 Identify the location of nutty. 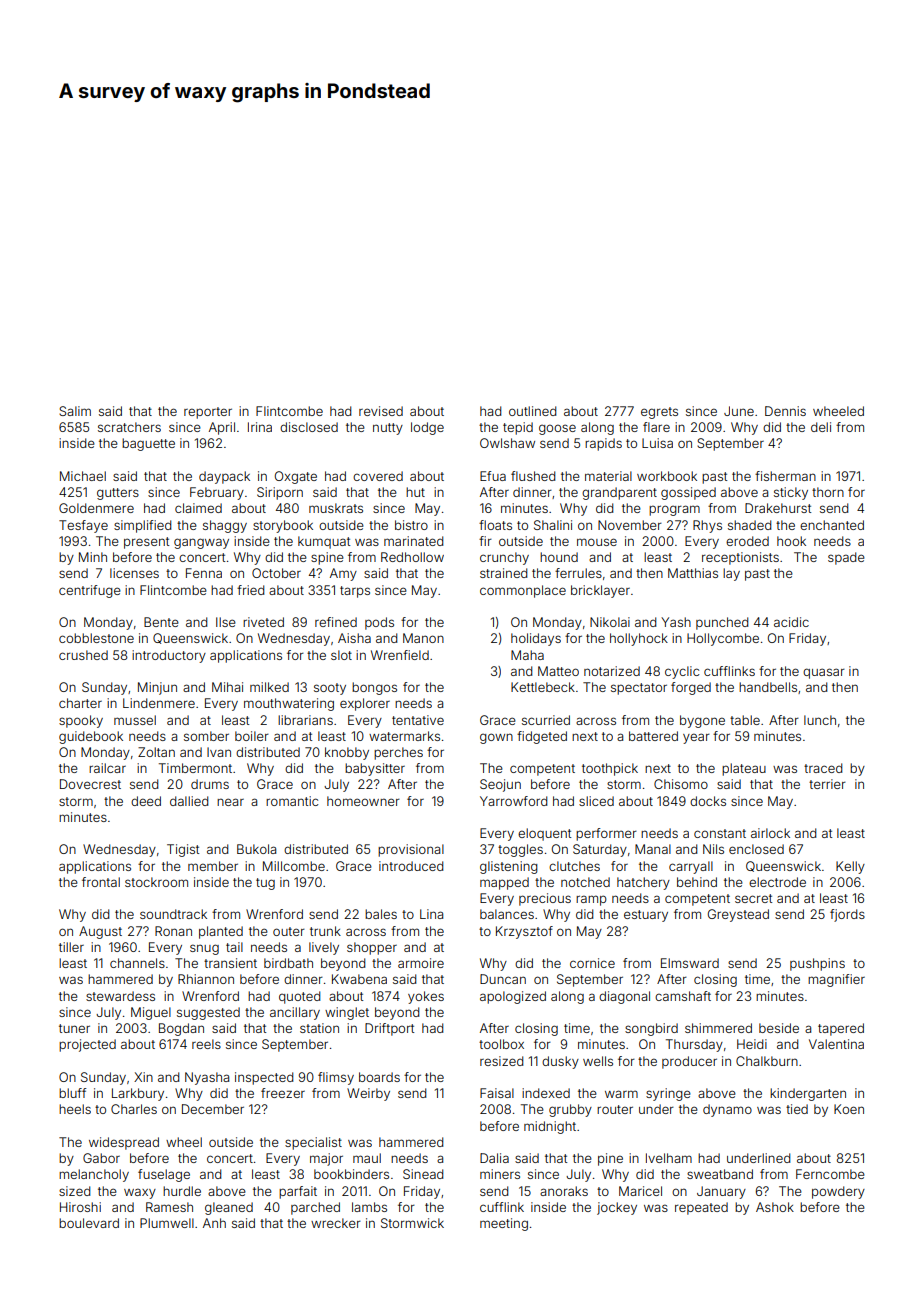
(388, 429).
